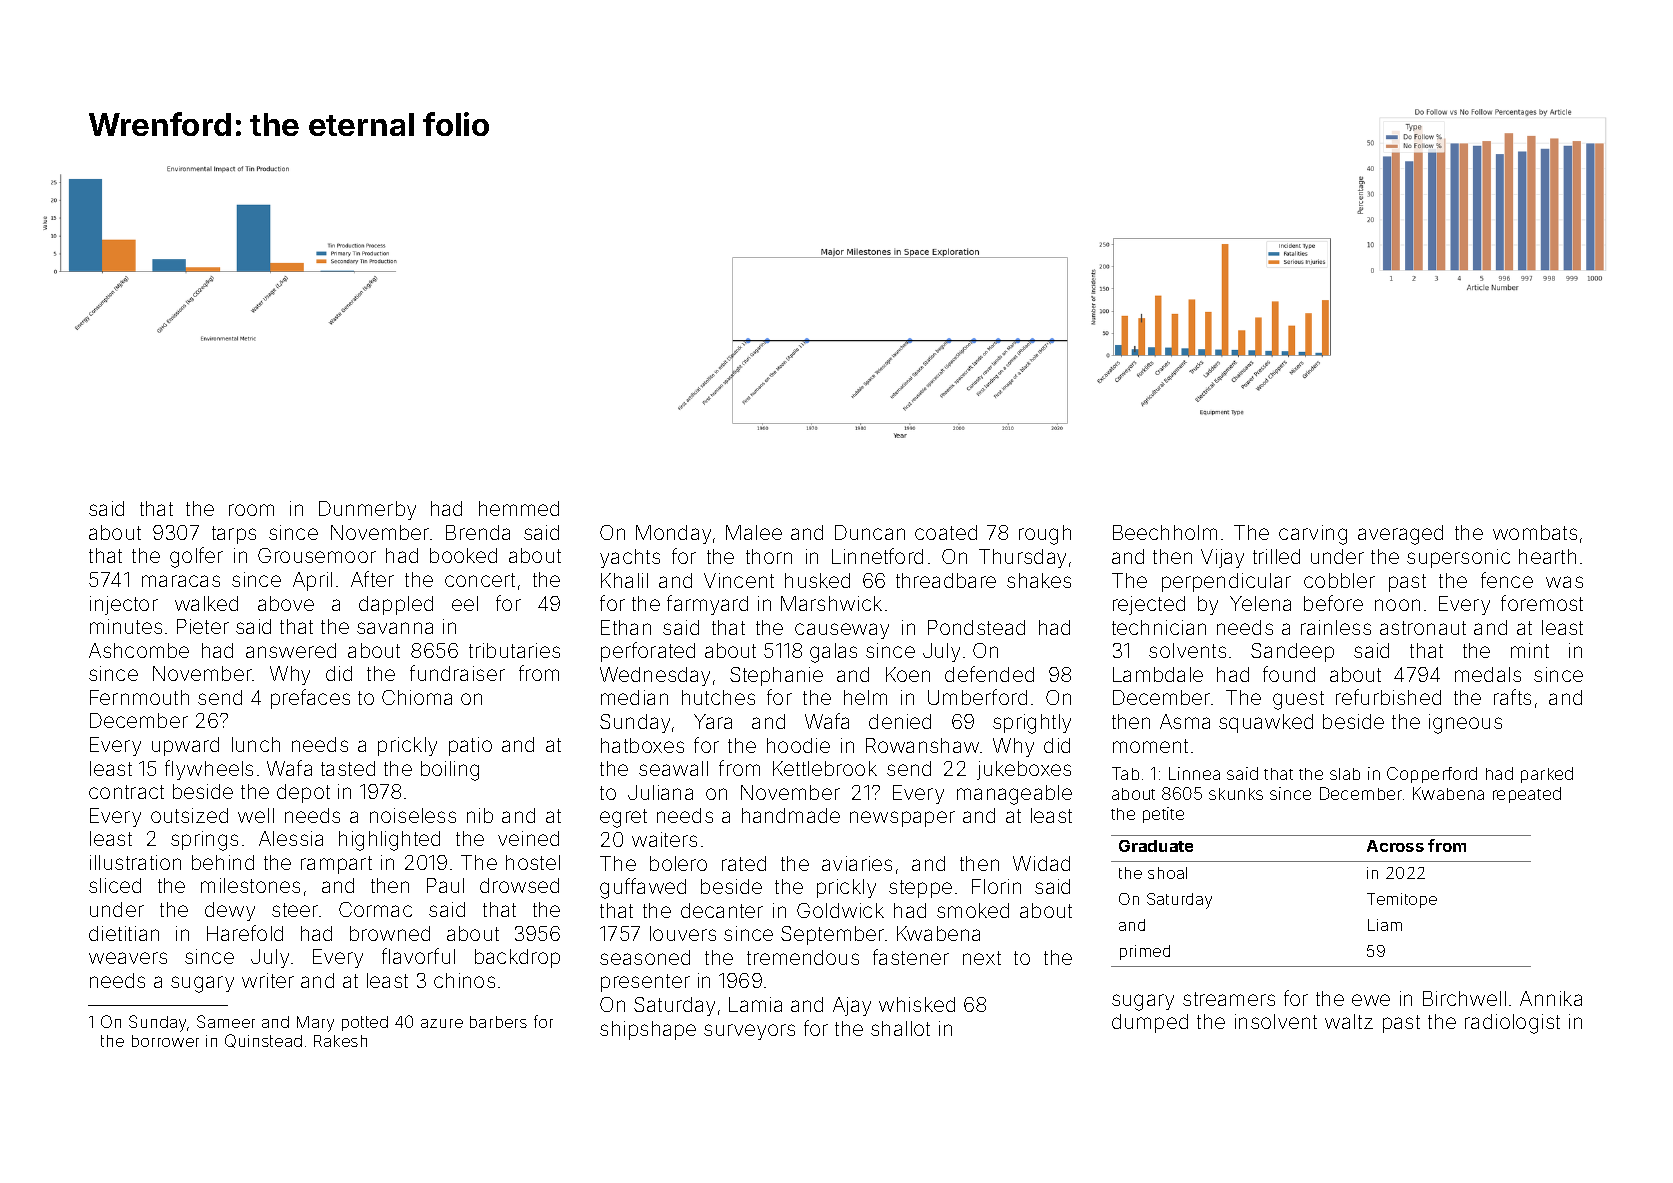 This page has height=1183, width=1673. What do you see at coordinates (754, 532) in the page?
I see `Malee` at bounding box center [754, 532].
